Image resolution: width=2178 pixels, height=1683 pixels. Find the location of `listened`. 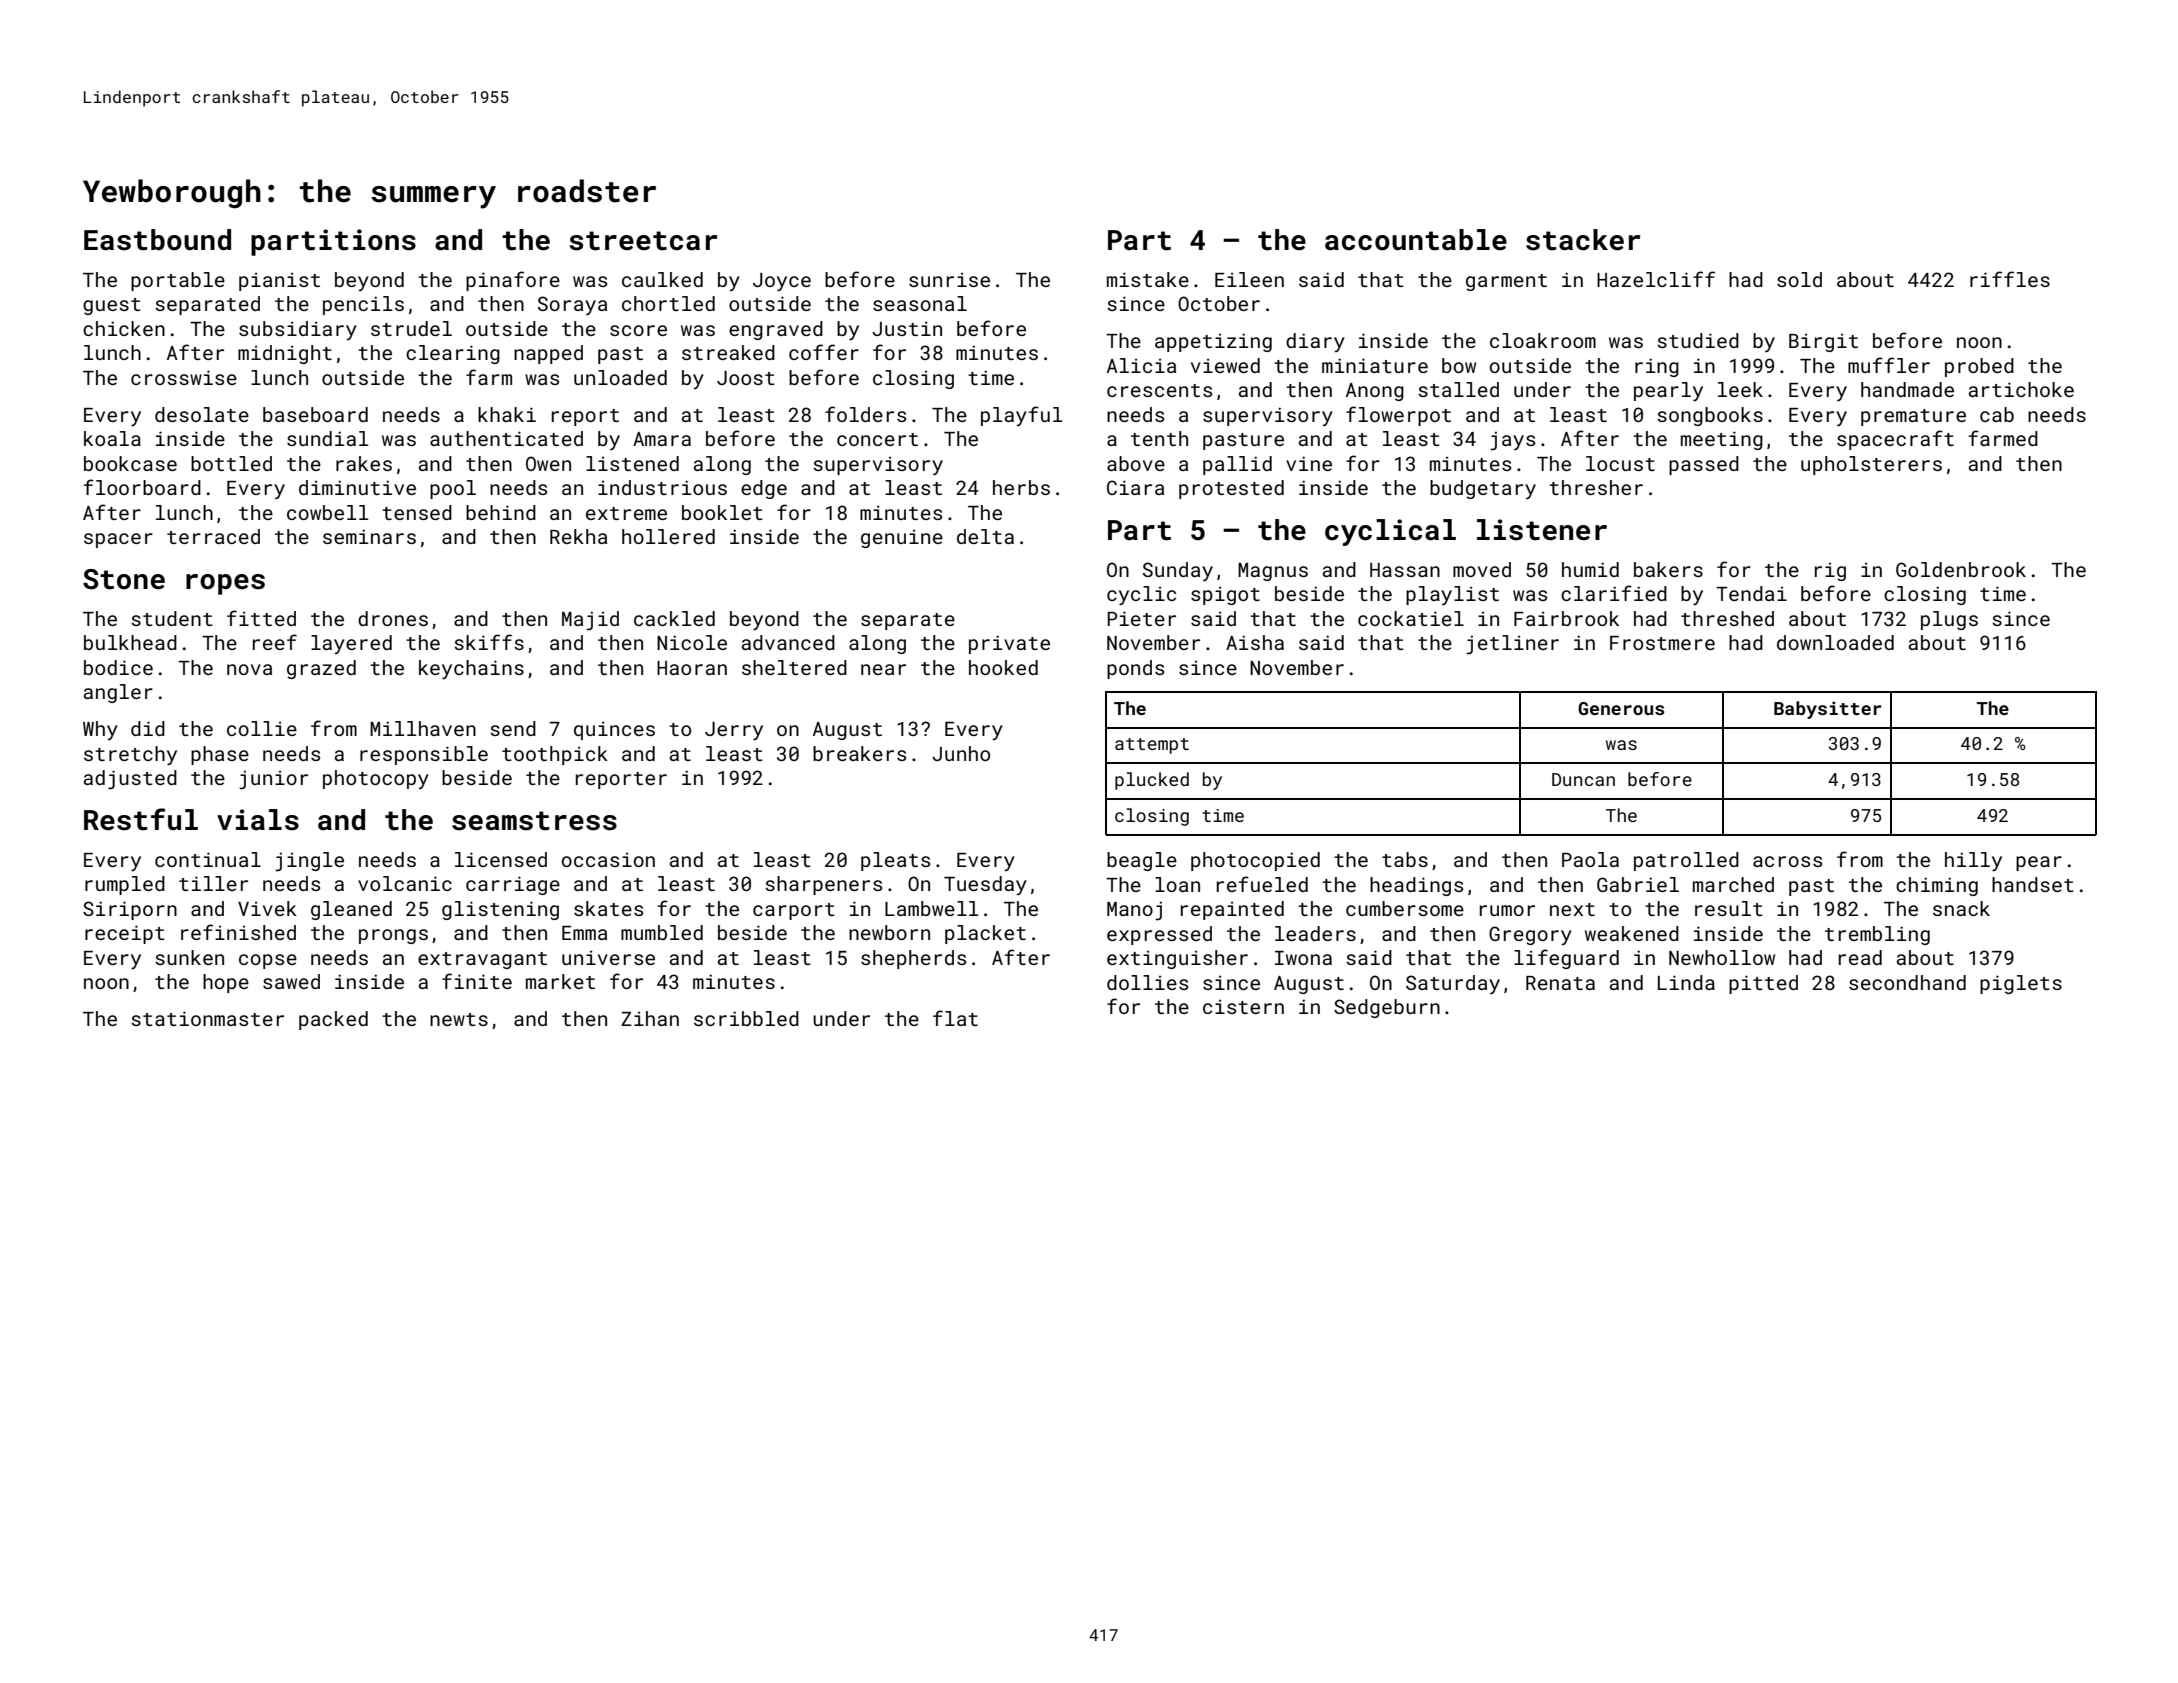

listened is located at coordinates (632, 463).
